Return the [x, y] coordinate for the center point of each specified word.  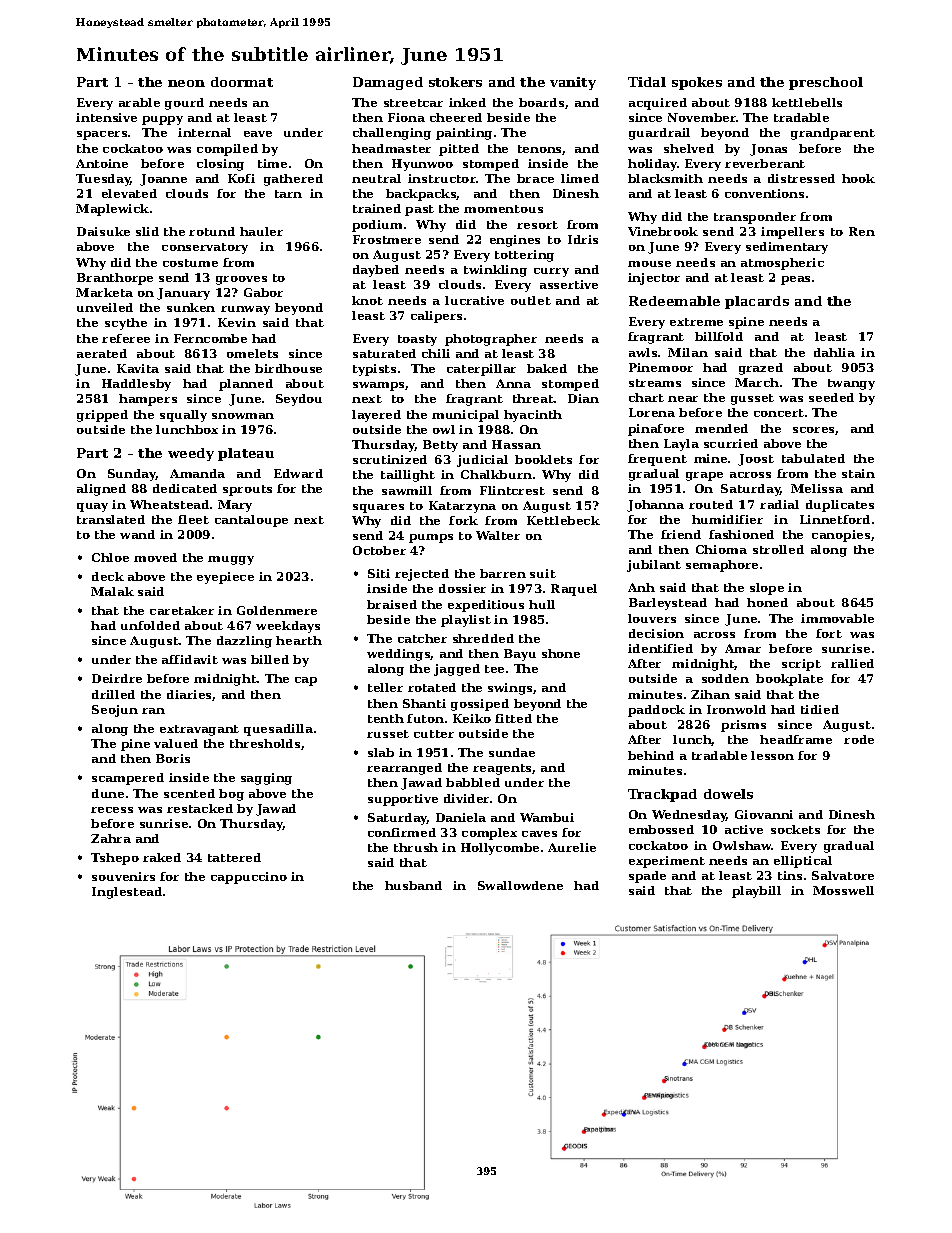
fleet [193, 519]
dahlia [834, 352]
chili [436, 353]
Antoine [102, 163]
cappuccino [249, 878]
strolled [778, 549]
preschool [826, 83]
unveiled [105, 307]
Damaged [388, 83]
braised [392, 604]
